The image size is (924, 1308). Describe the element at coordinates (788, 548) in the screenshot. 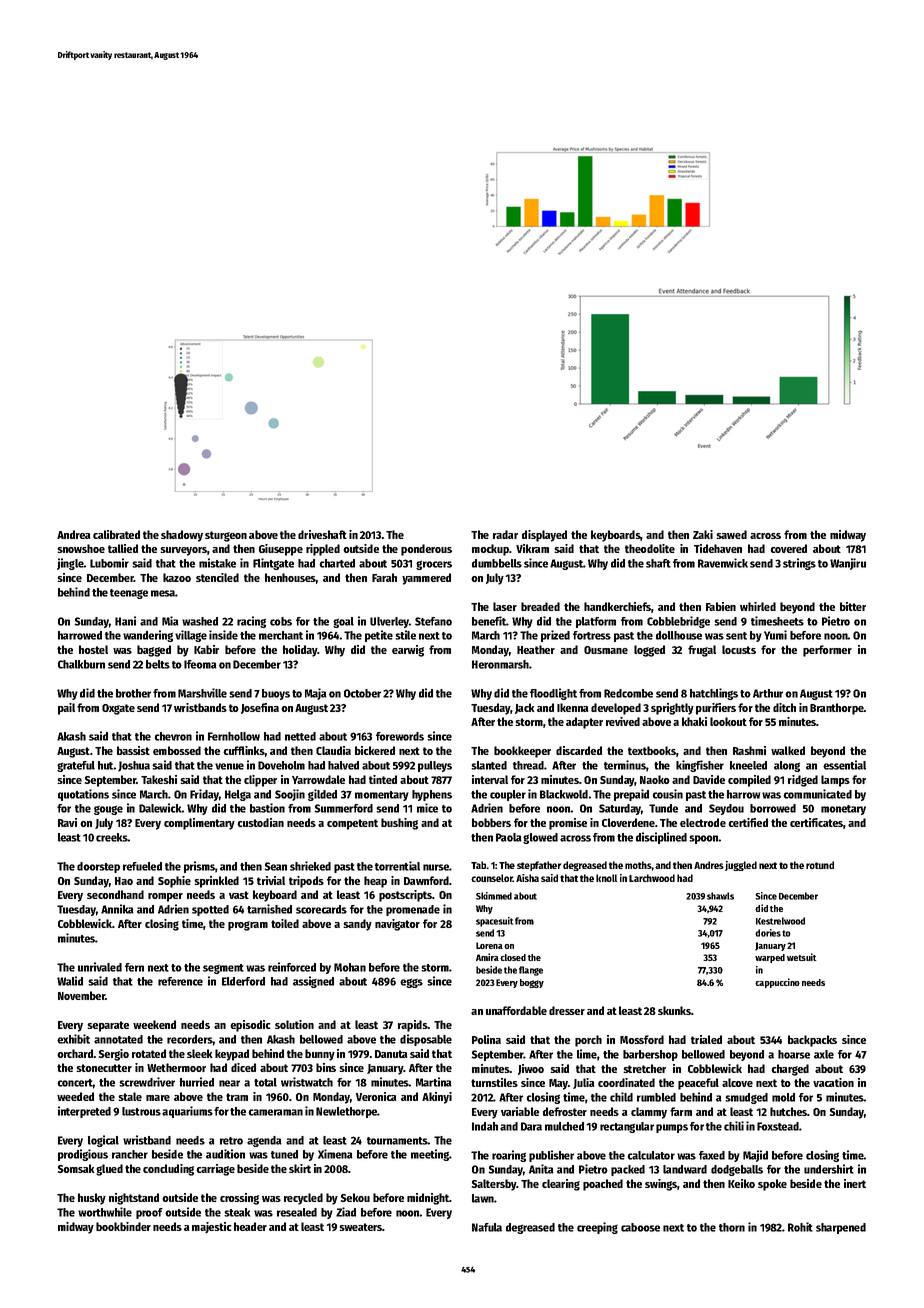

I see `covered` at that location.
